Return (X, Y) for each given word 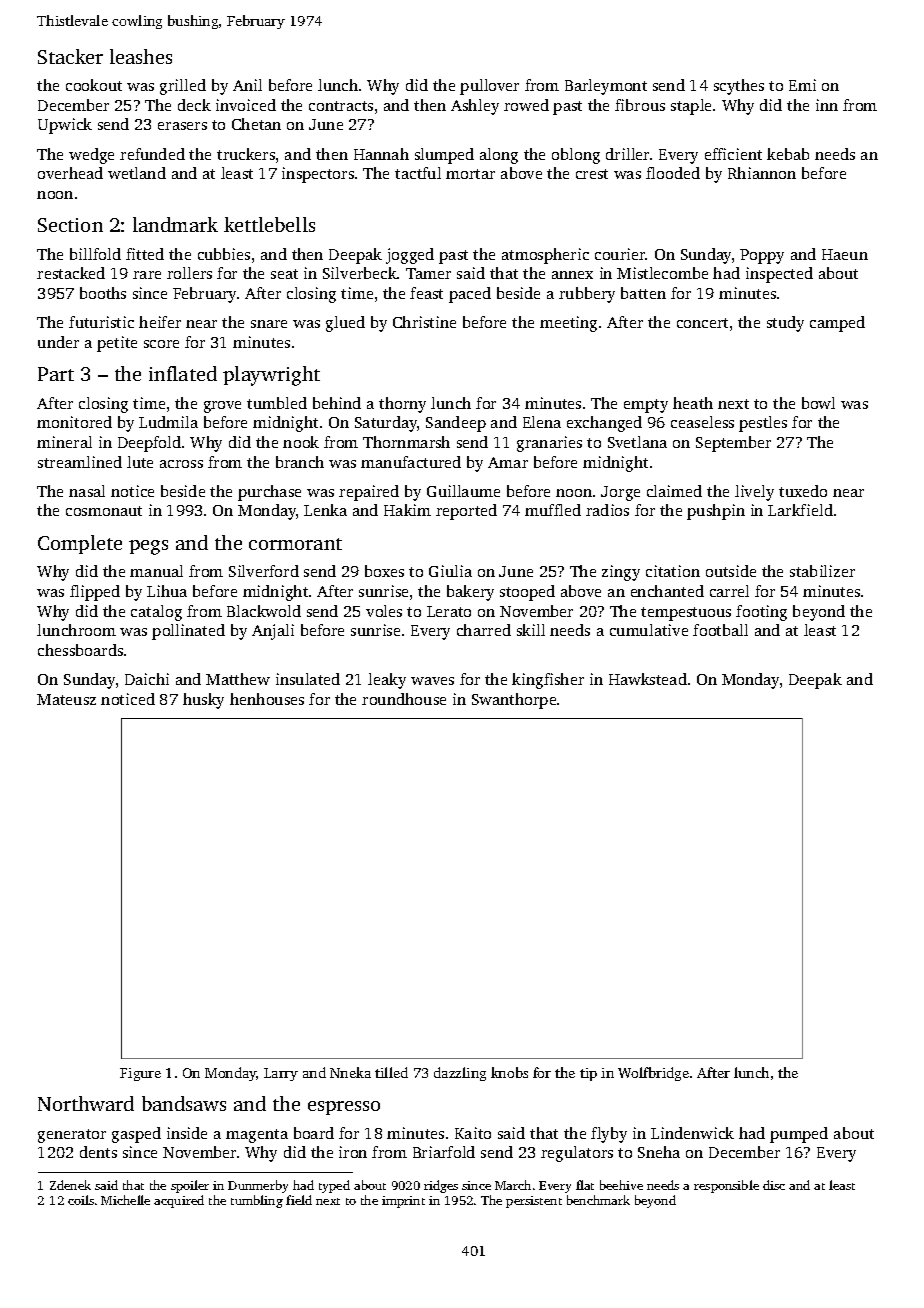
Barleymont (606, 87)
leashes (141, 56)
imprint (403, 1202)
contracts (341, 106)
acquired (179, 1201)
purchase (269, 493)
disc (774, 1185)
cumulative (649, 630)
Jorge (620, 493)
